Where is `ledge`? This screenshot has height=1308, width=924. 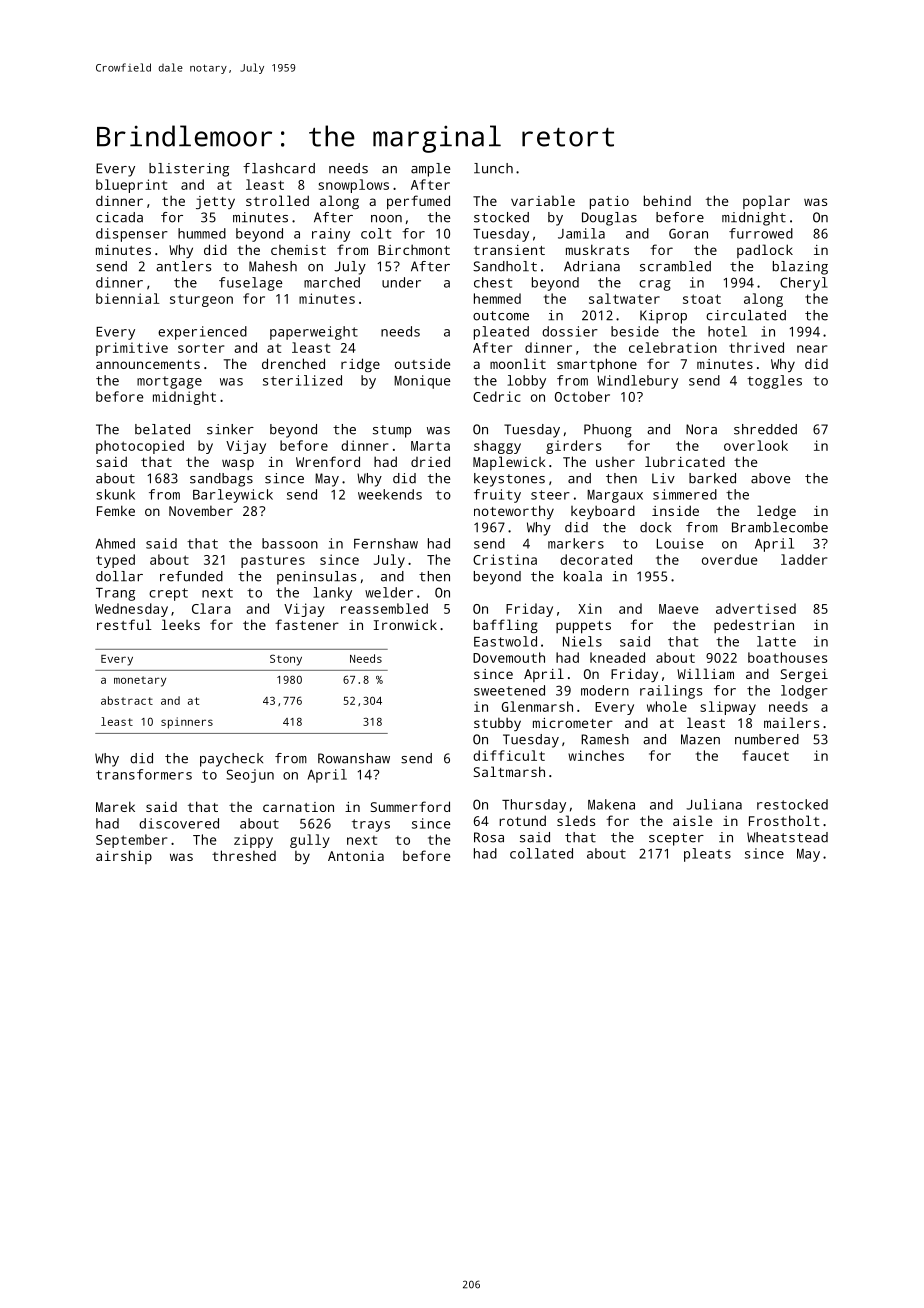
ledge is located at coordinates (776, 512).
